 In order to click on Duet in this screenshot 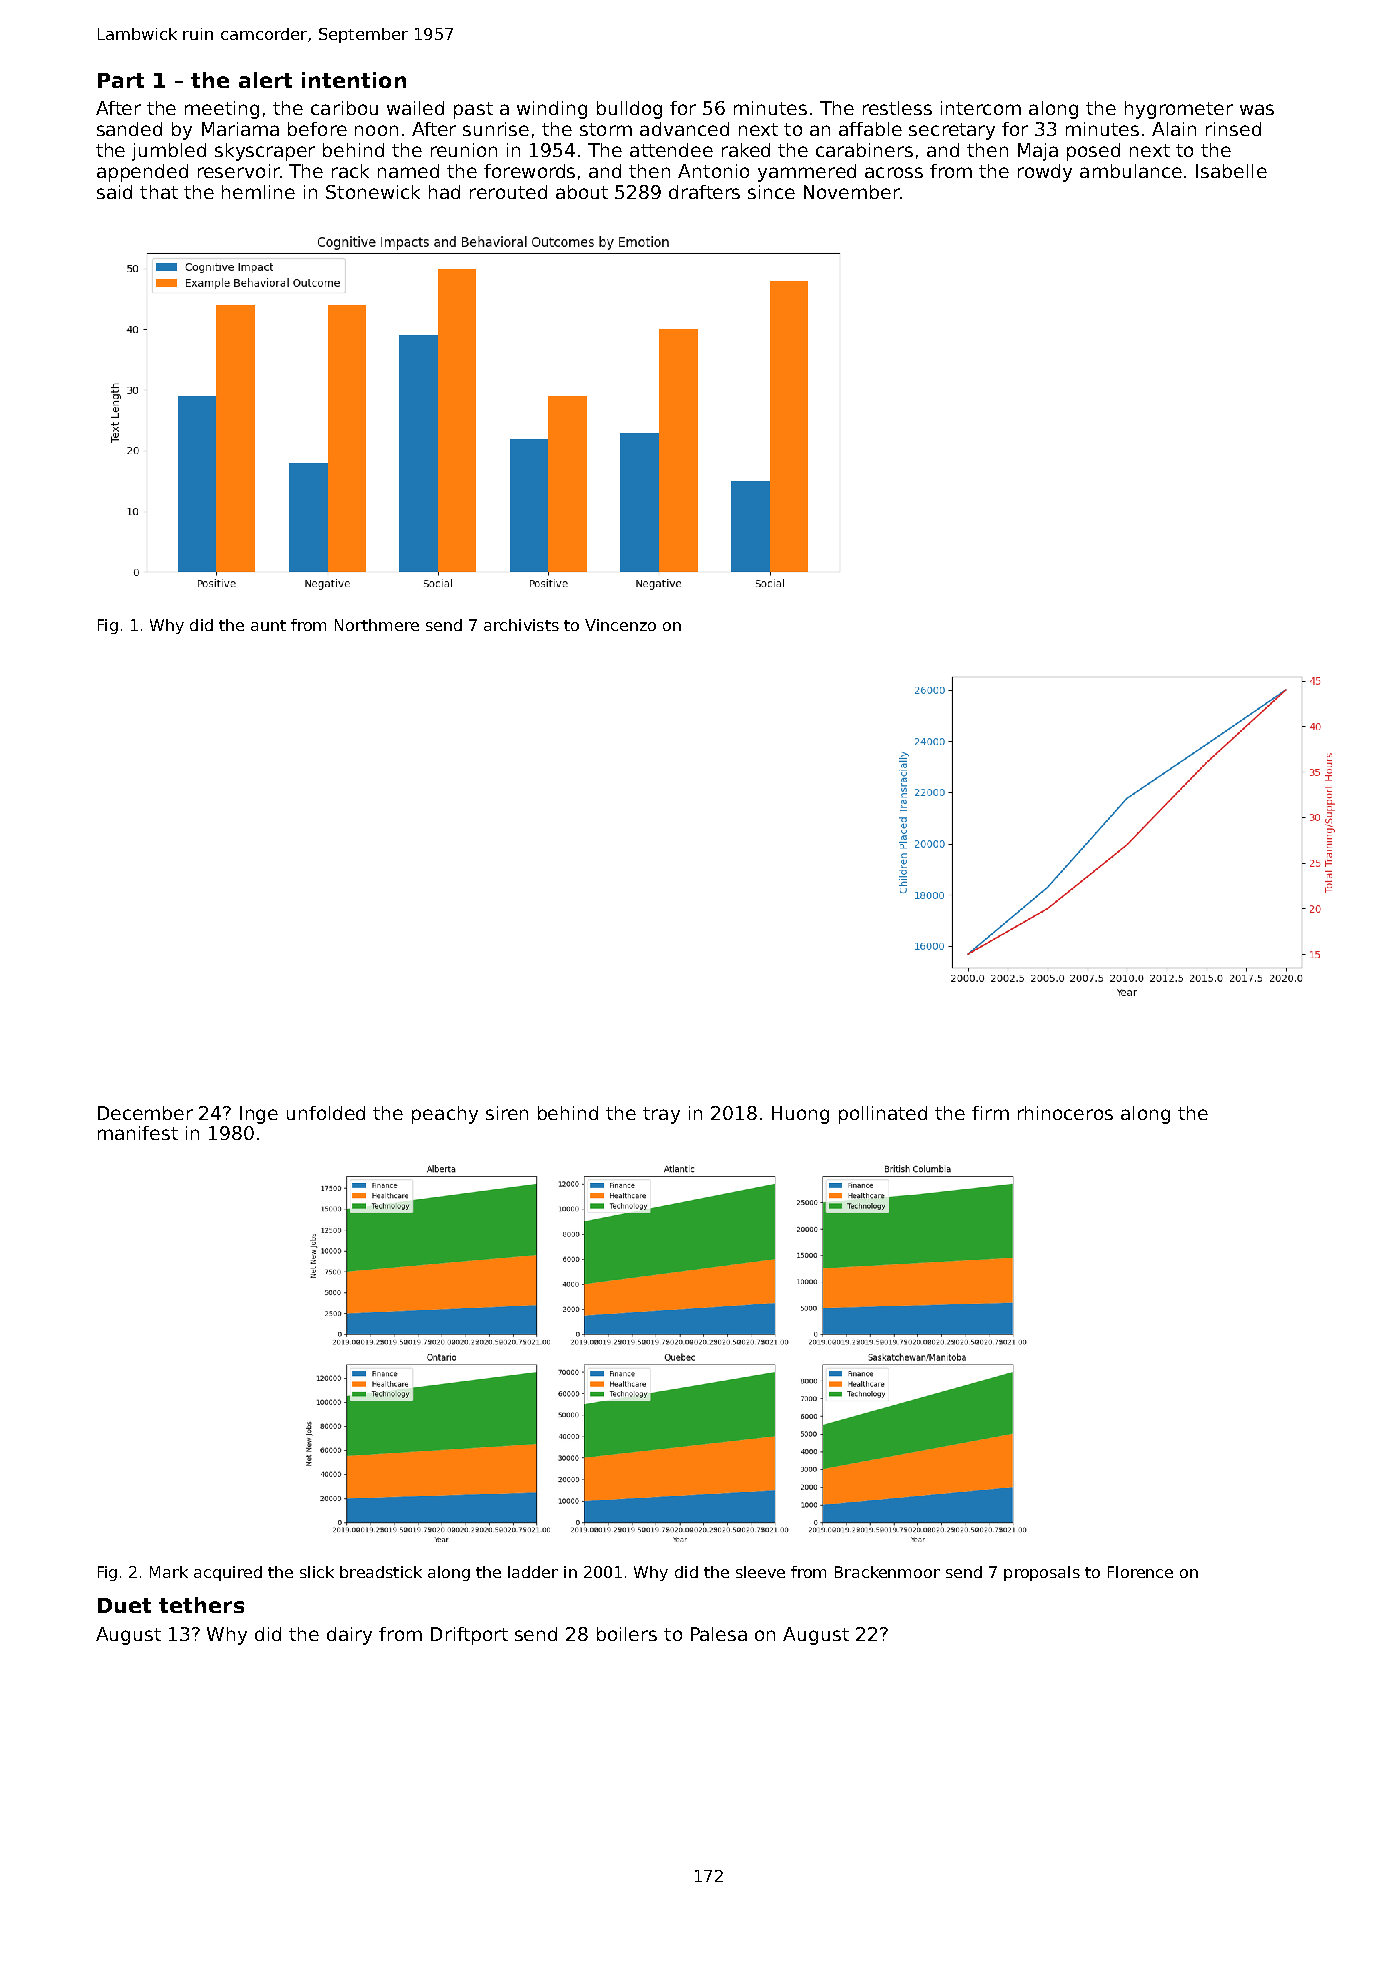, I will do `click(124, 1605)`.
